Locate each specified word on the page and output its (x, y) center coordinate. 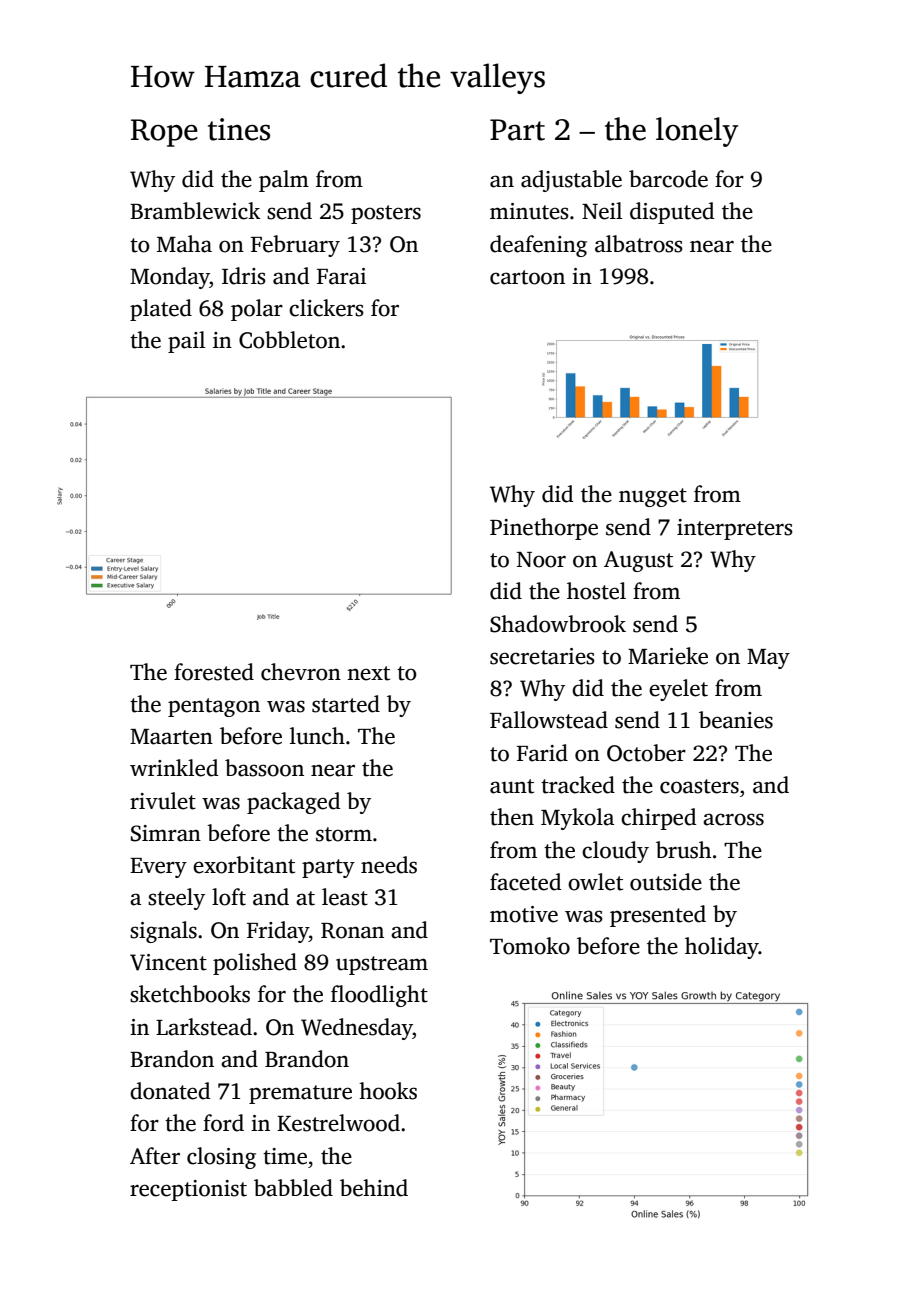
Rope (164, 133)
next (368, 673)
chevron (301, 672)
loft (229, 897)
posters (386, 214)
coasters (699, 786)
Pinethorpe (544, 529)
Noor (541, 560)
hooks (388, 1091)
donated (170, 1091)
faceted (525, 882)
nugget (653, 497)
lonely (697, 132)
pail (186, 342)
